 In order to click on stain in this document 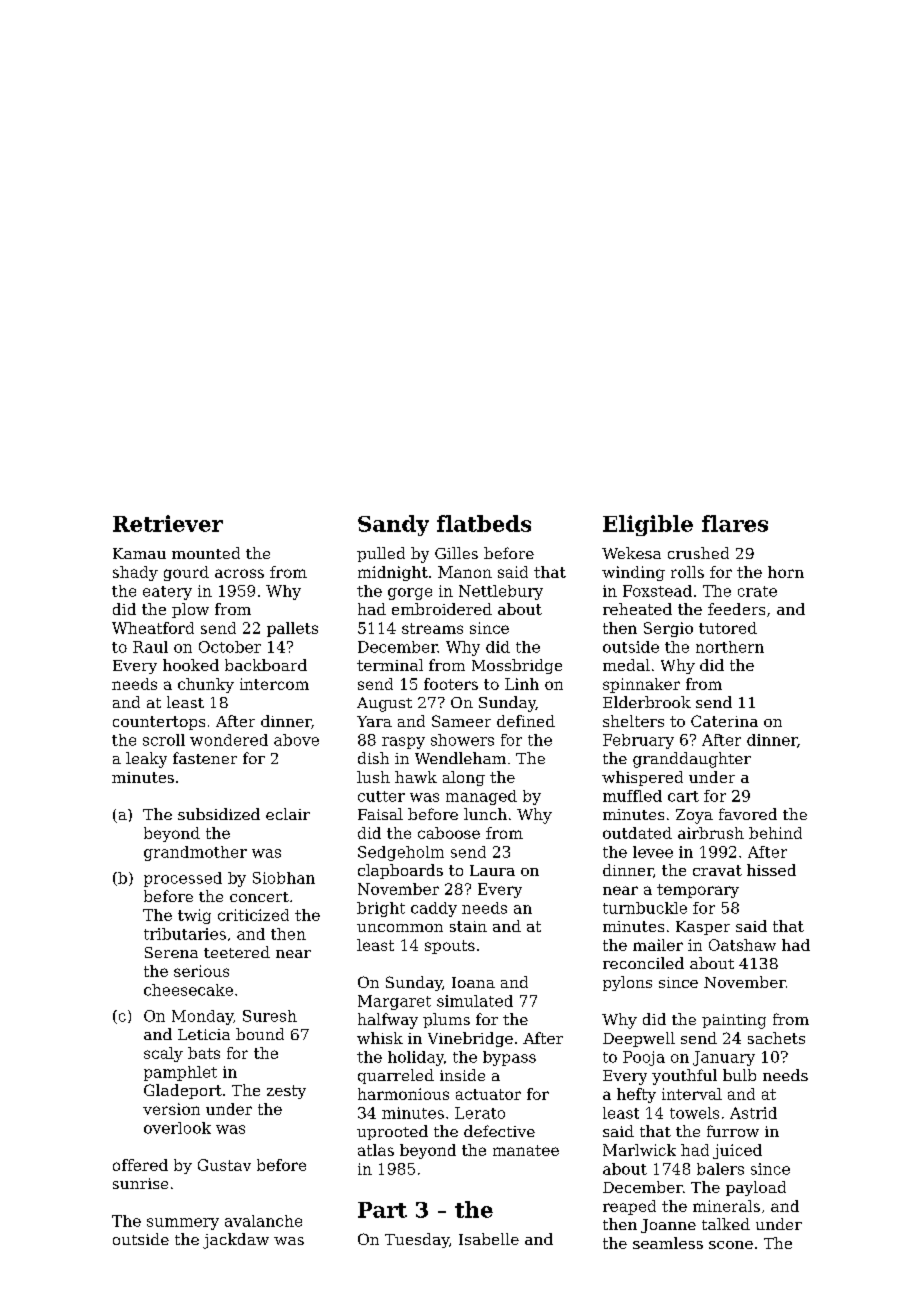, I will do `click(468, 926)`.
